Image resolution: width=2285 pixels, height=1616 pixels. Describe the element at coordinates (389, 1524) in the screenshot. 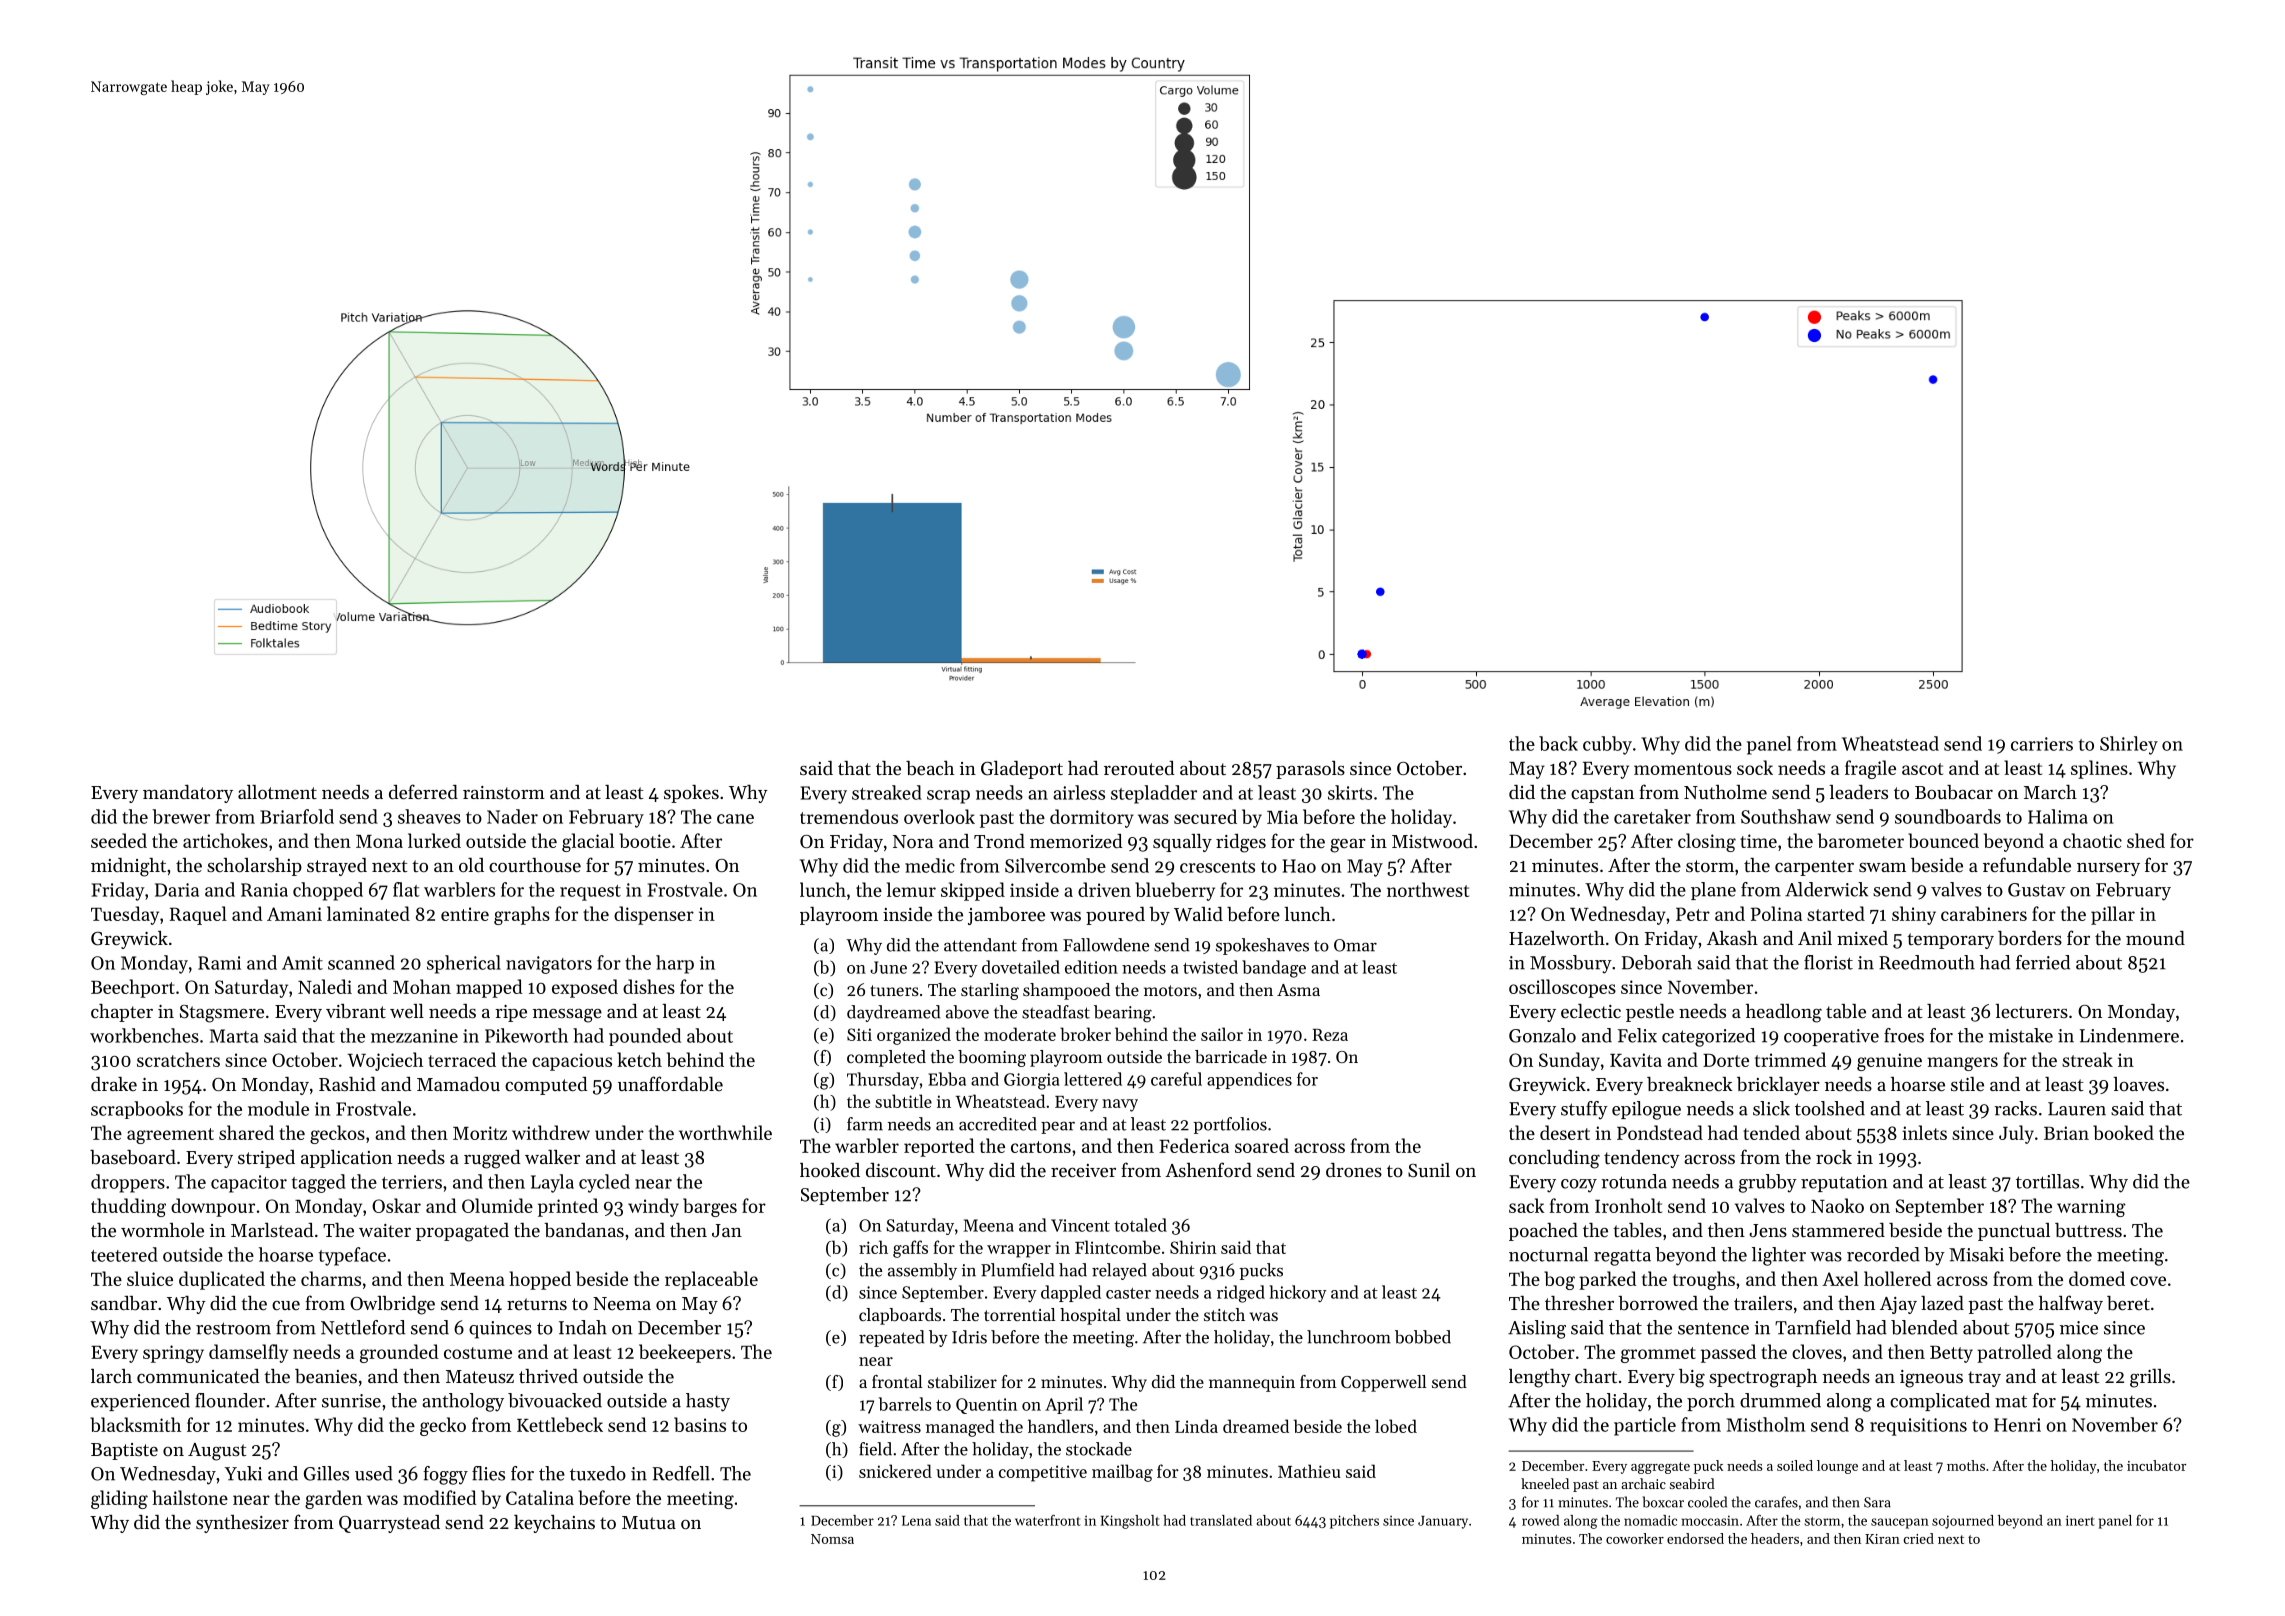

I see `Quarrystead` at that location.
